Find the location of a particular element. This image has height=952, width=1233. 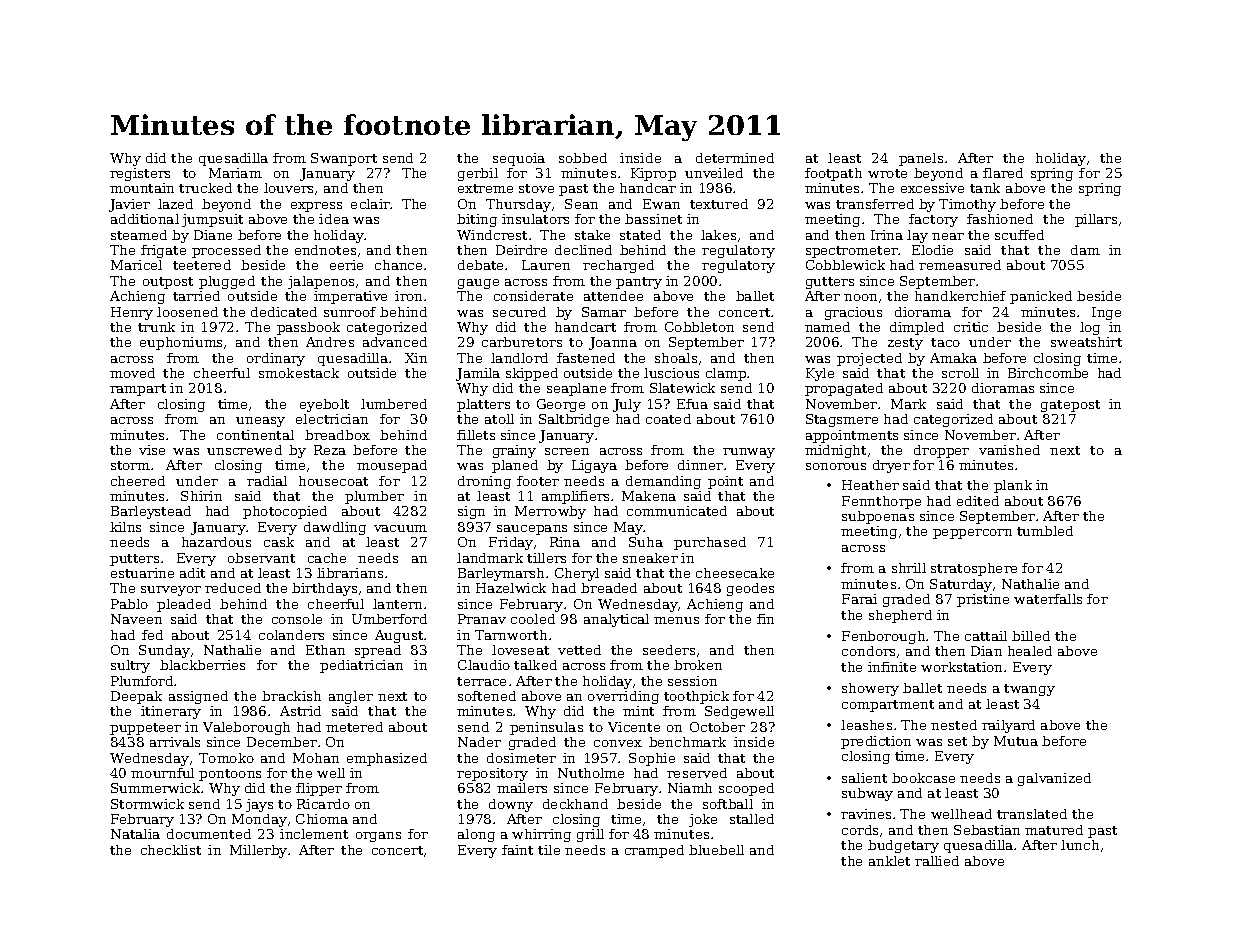

idea is located at coordinates (334, 219).
